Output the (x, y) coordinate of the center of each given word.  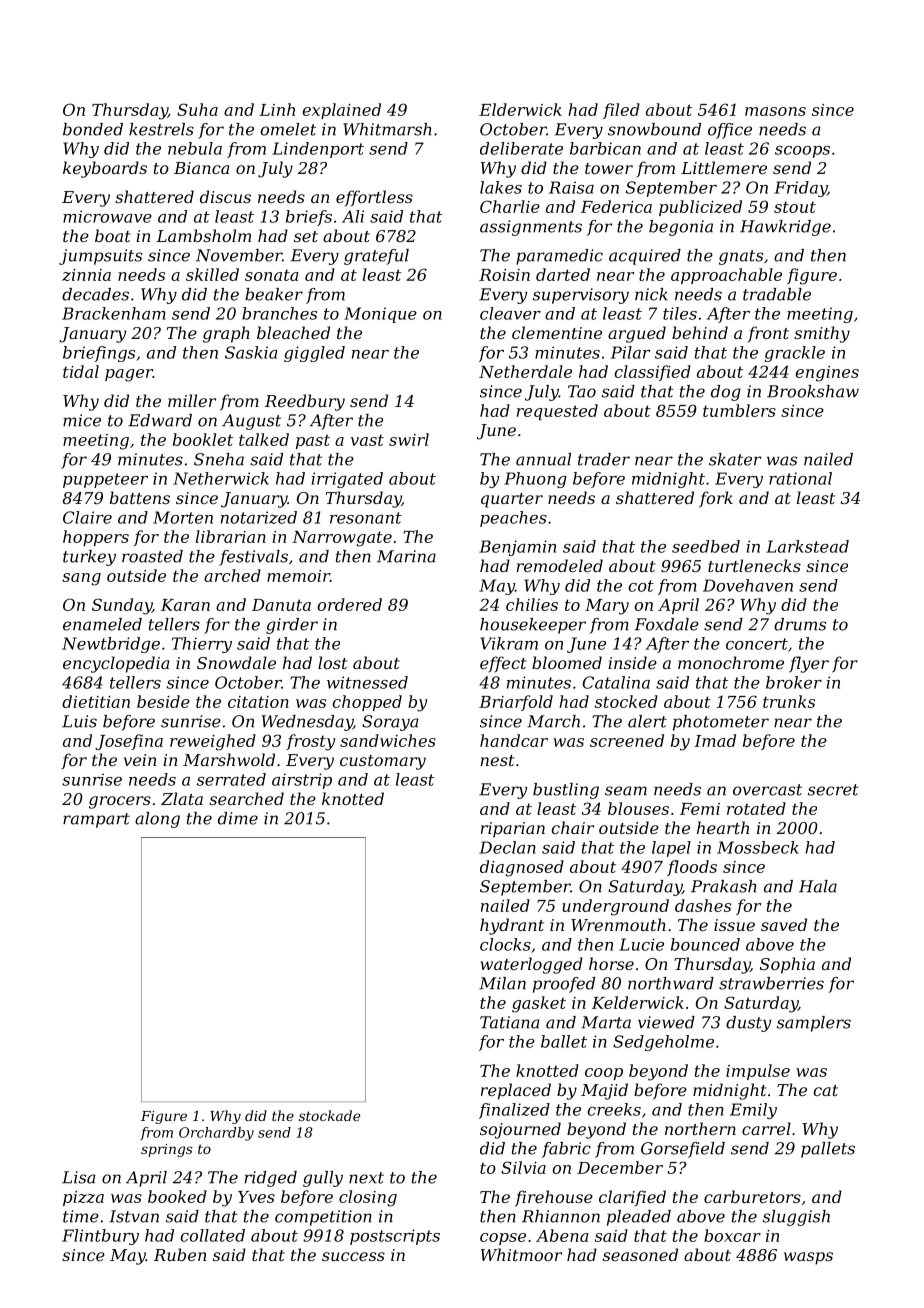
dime (238, 818)
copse (503, 1239)
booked (177, 1196)
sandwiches (388, 740)
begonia (681, 228)
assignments (531, 228)
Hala (818, 886)
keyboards (105, 169)
